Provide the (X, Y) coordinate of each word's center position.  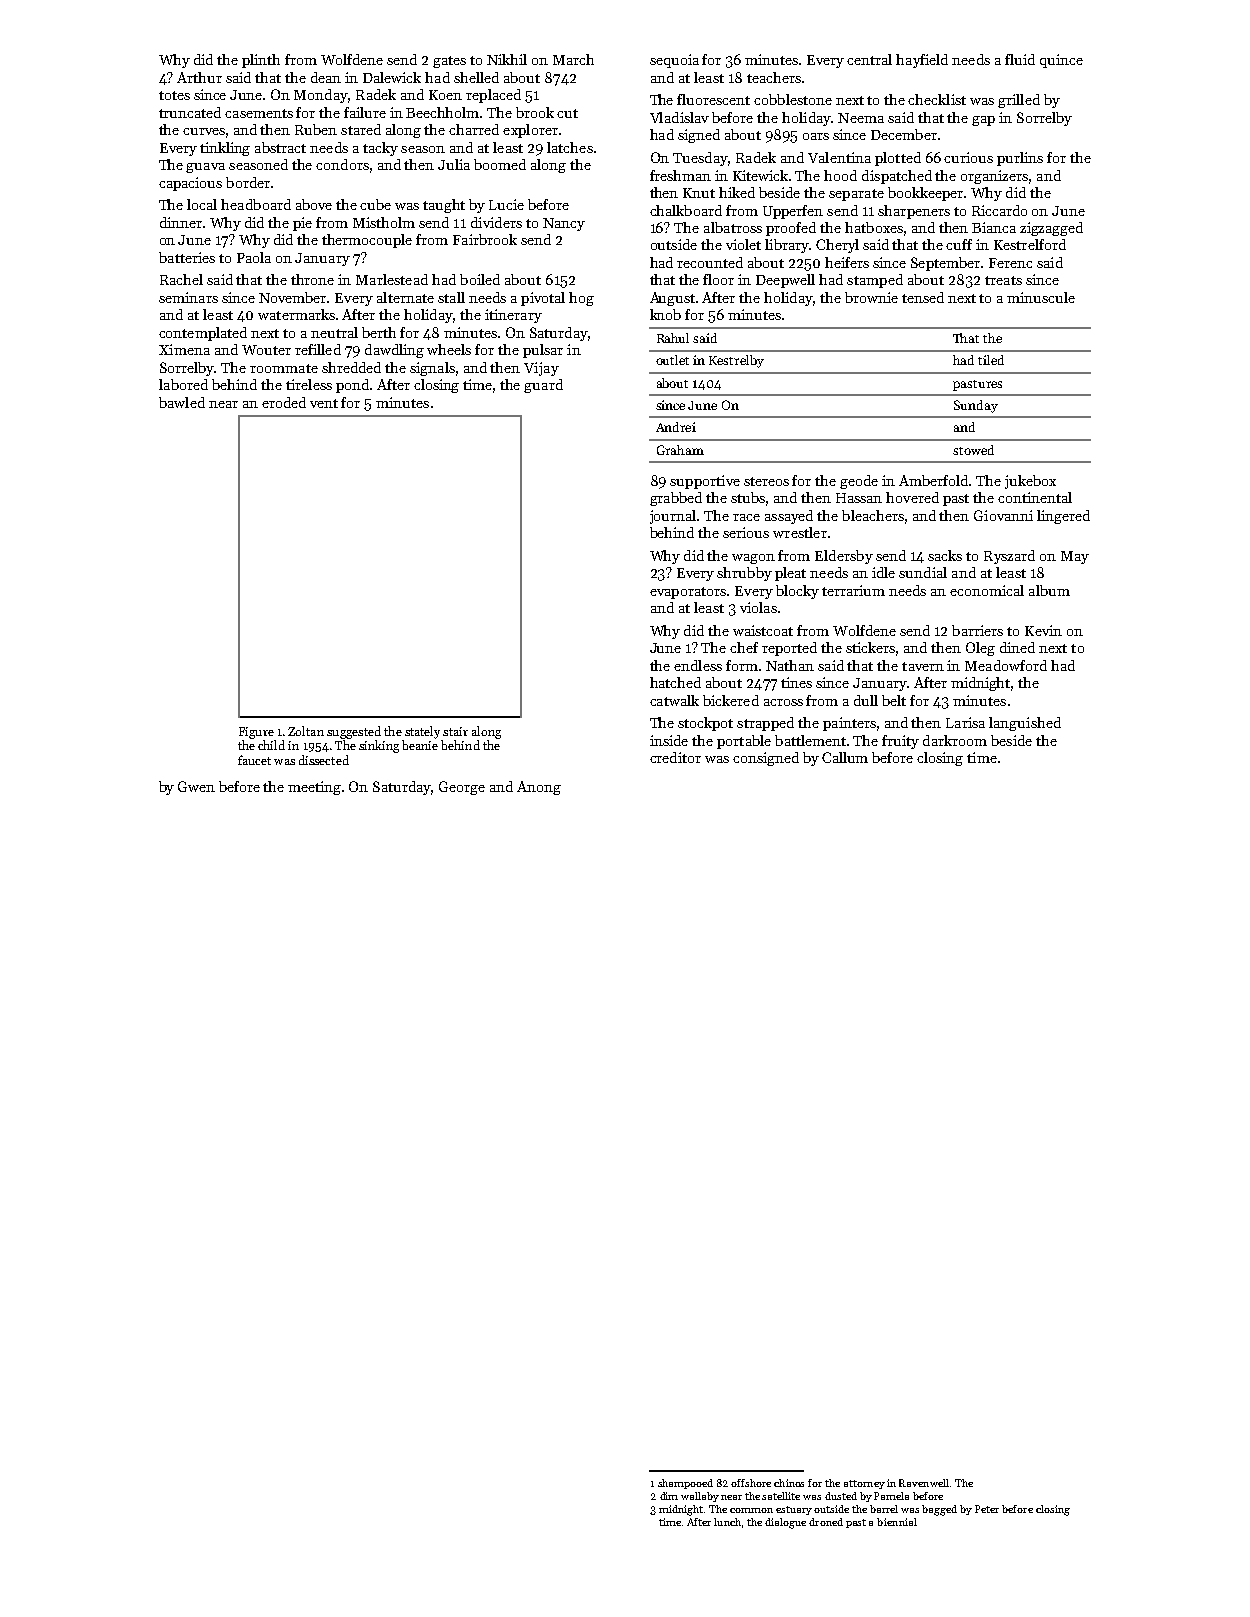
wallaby (700, 1497)
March (573, 59)
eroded (284, 402)
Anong (539, 788)
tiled (991, 360)
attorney (864, 1484)
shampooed (685, 1484)
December (904, 134)
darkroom (955, 740)
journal (673, 517)
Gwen (196, 786)
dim (669, 1496)
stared (361, 129)
